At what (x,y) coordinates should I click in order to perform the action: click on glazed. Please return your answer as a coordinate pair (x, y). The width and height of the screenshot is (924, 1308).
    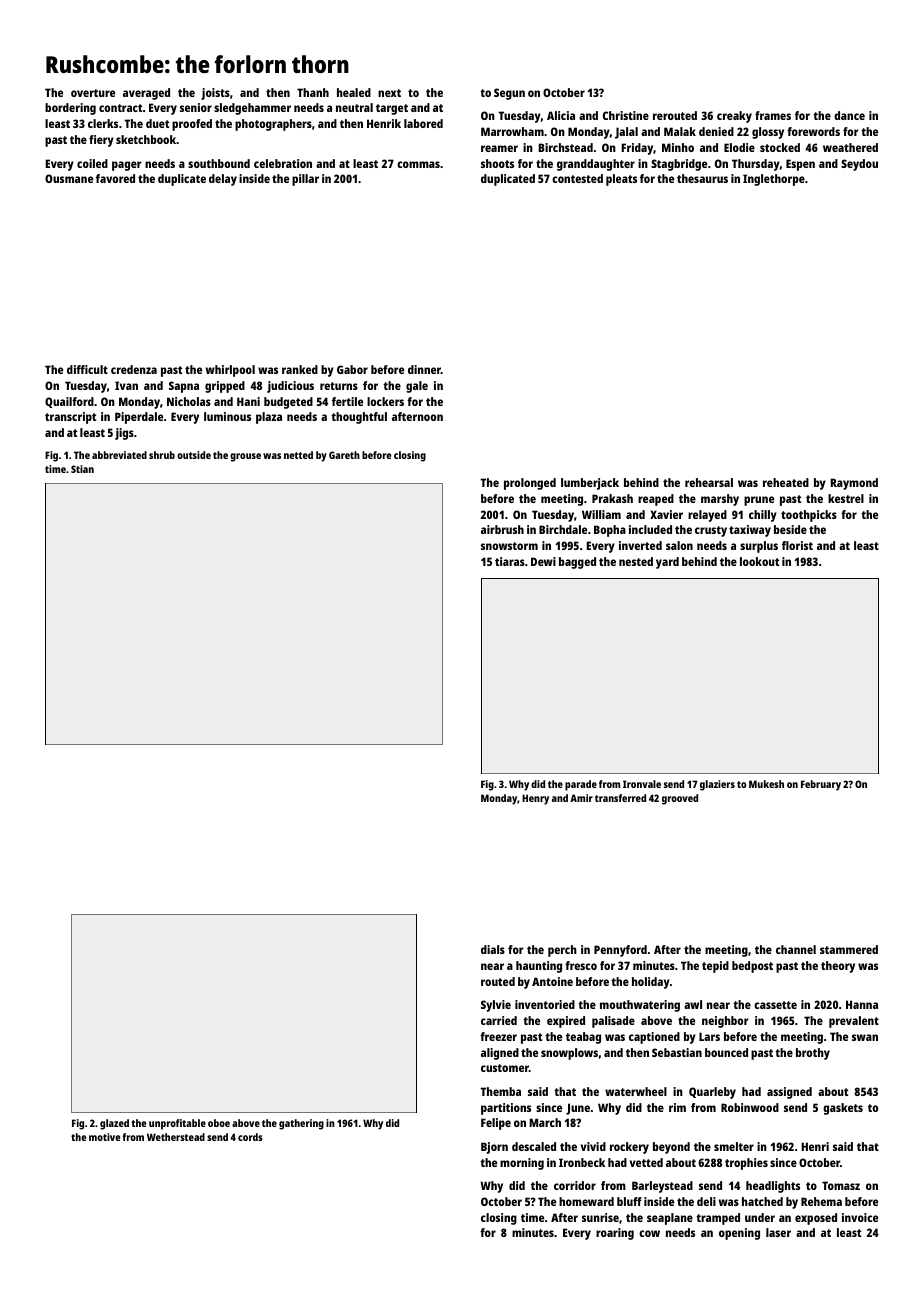
    Looking at the image, I should click on (114, 1124).
